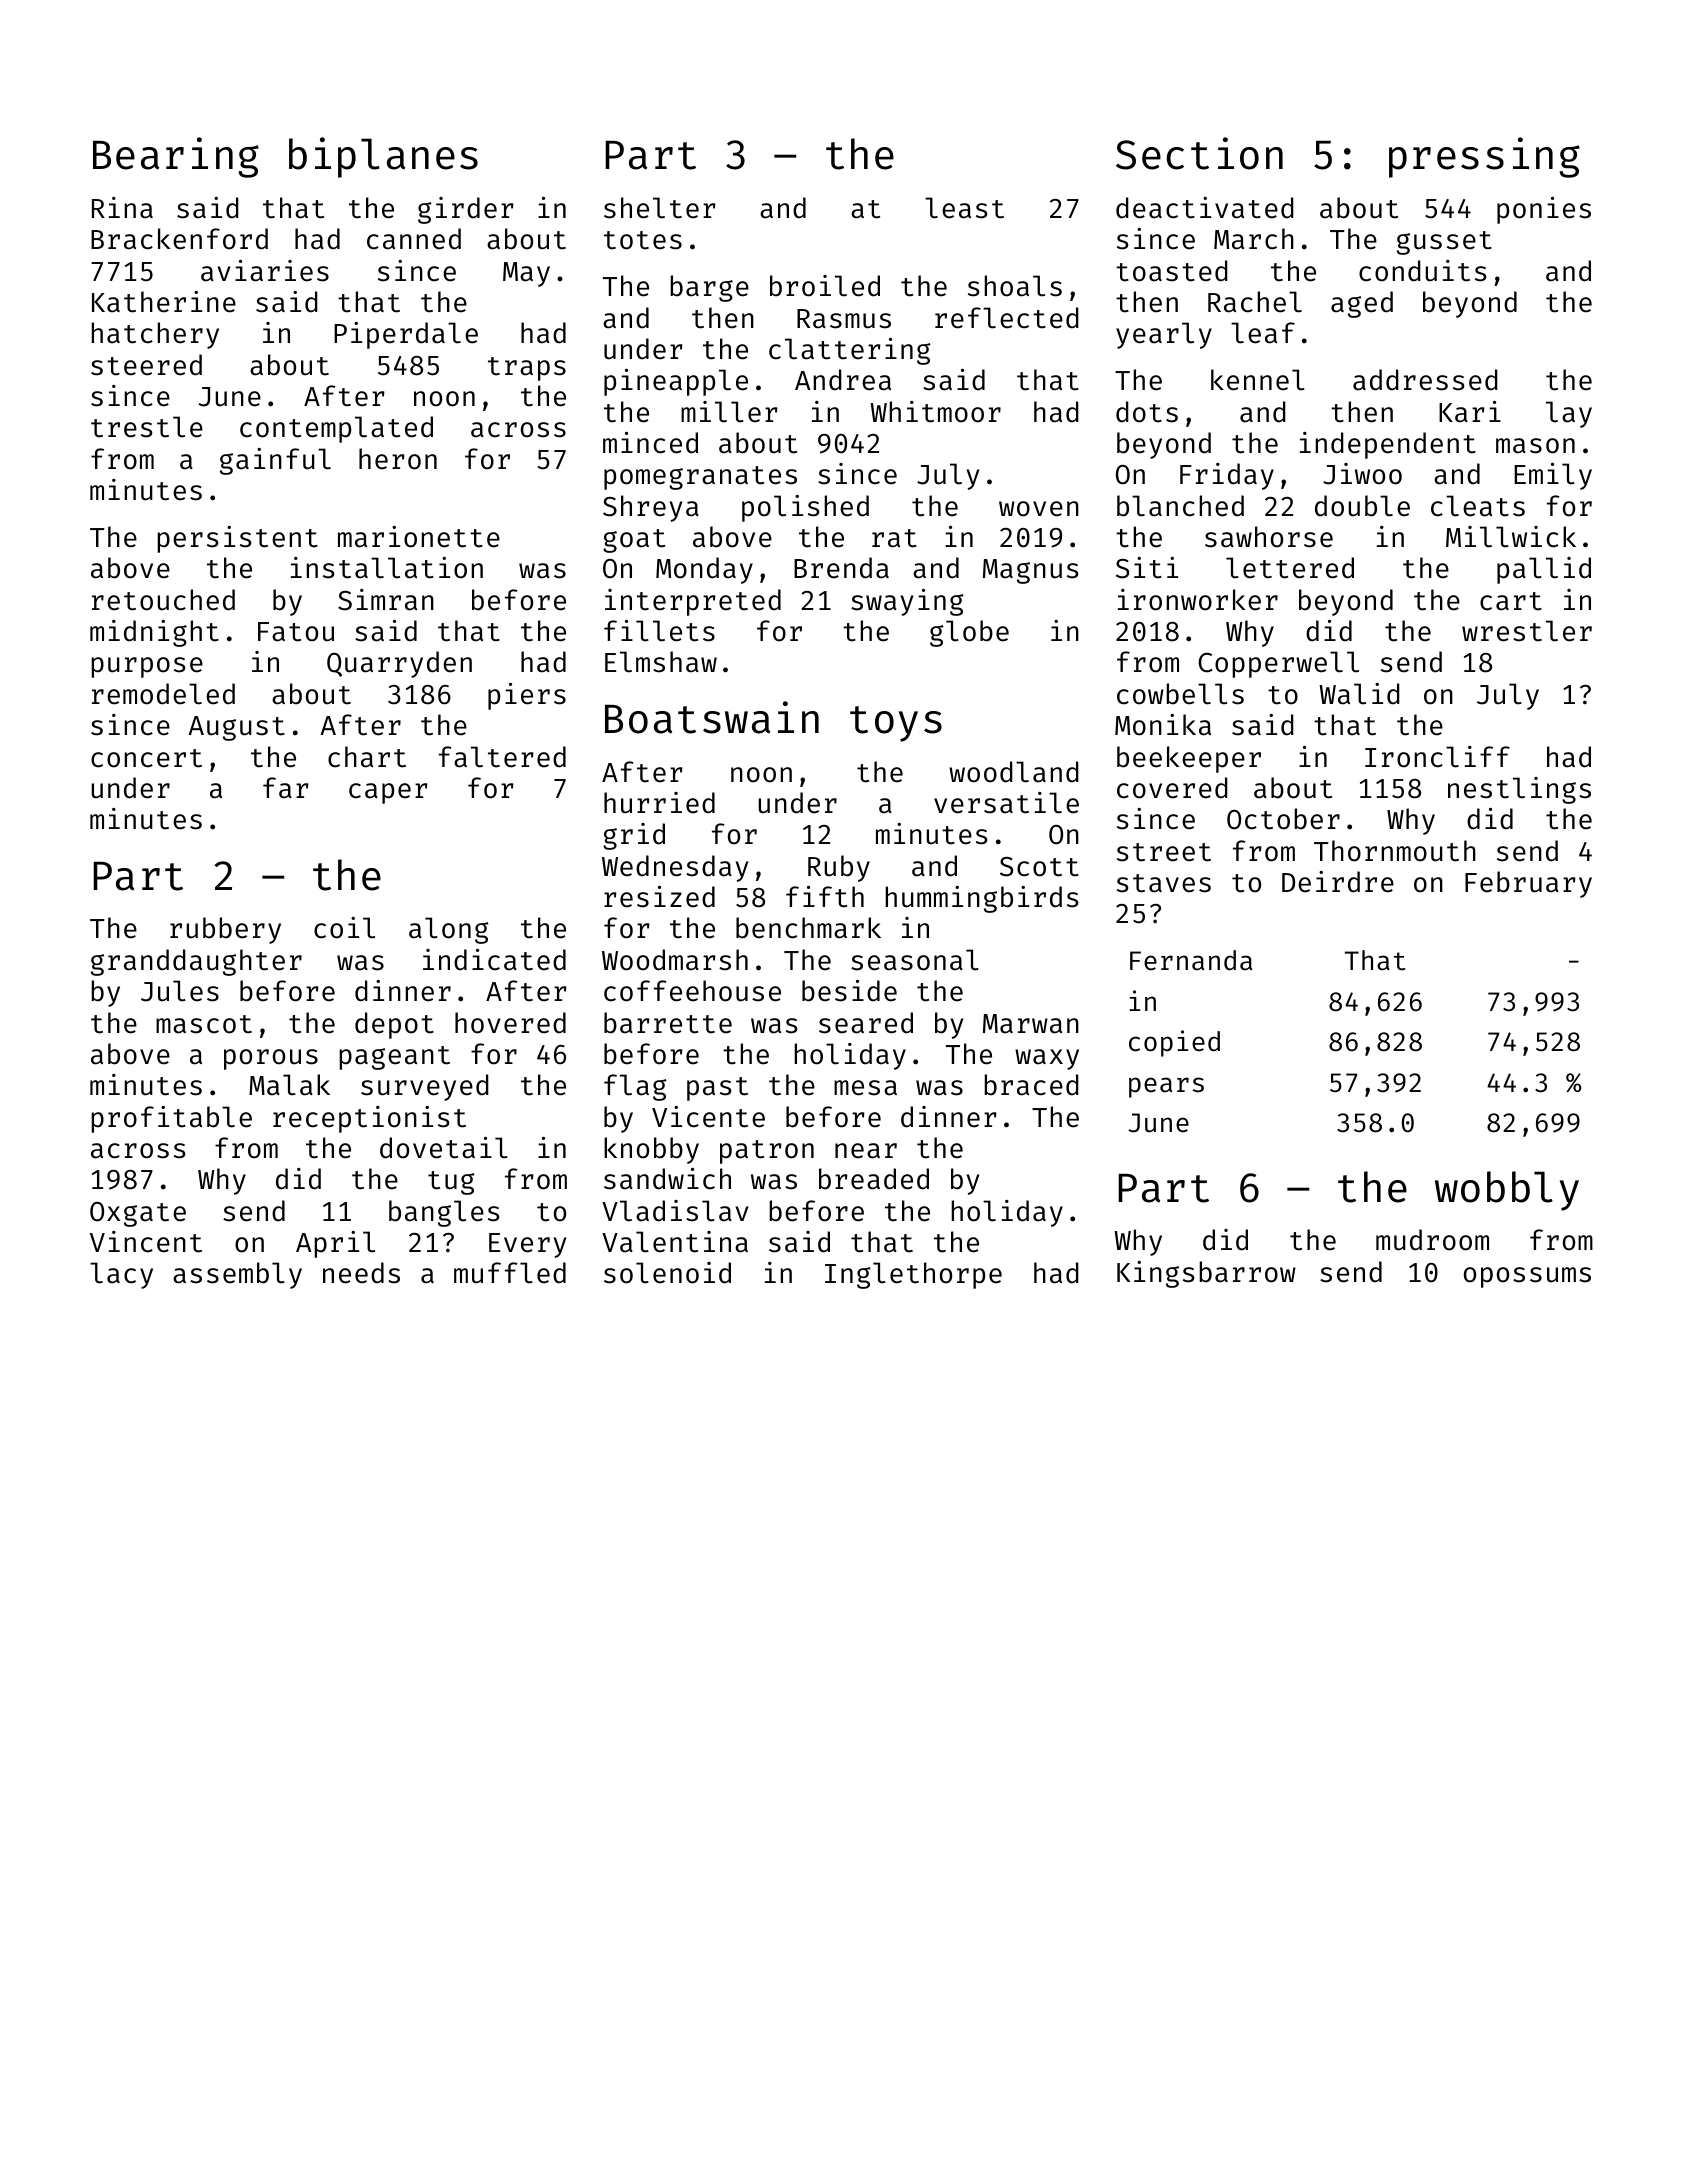 Image resolution: width=1683 pixels, height=2178 pixels. I want to click on conduits, so click(1422, 271).
